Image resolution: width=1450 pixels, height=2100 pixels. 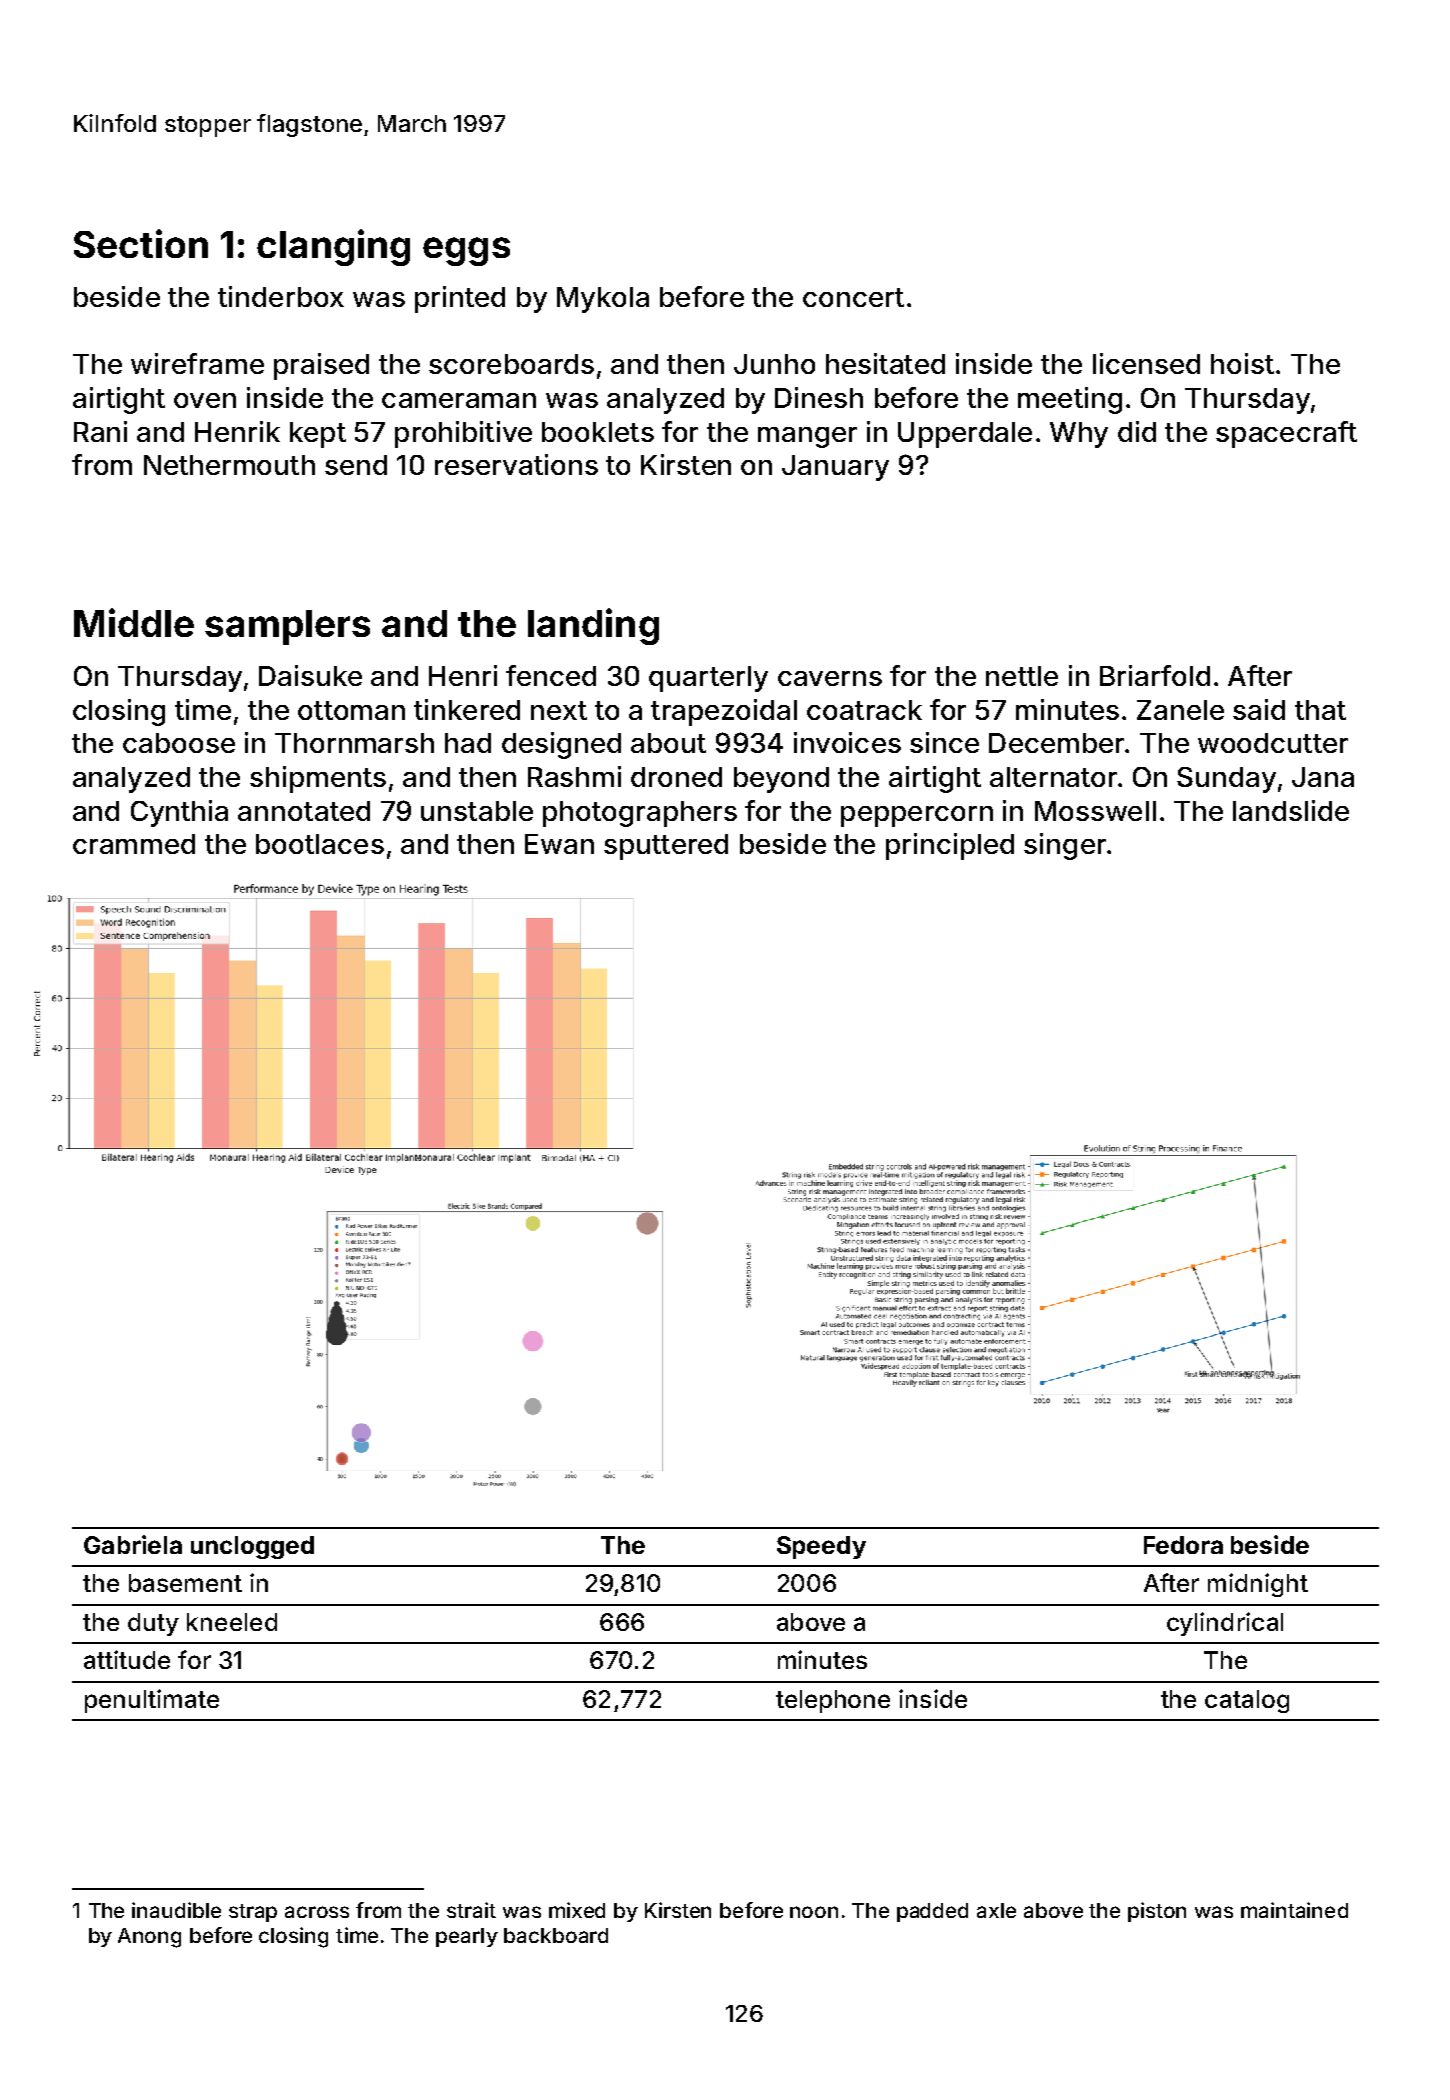 What do you see at coordinates (556, 1935) in the image?
I see `backboard` at bounding box center [556, 1935].
